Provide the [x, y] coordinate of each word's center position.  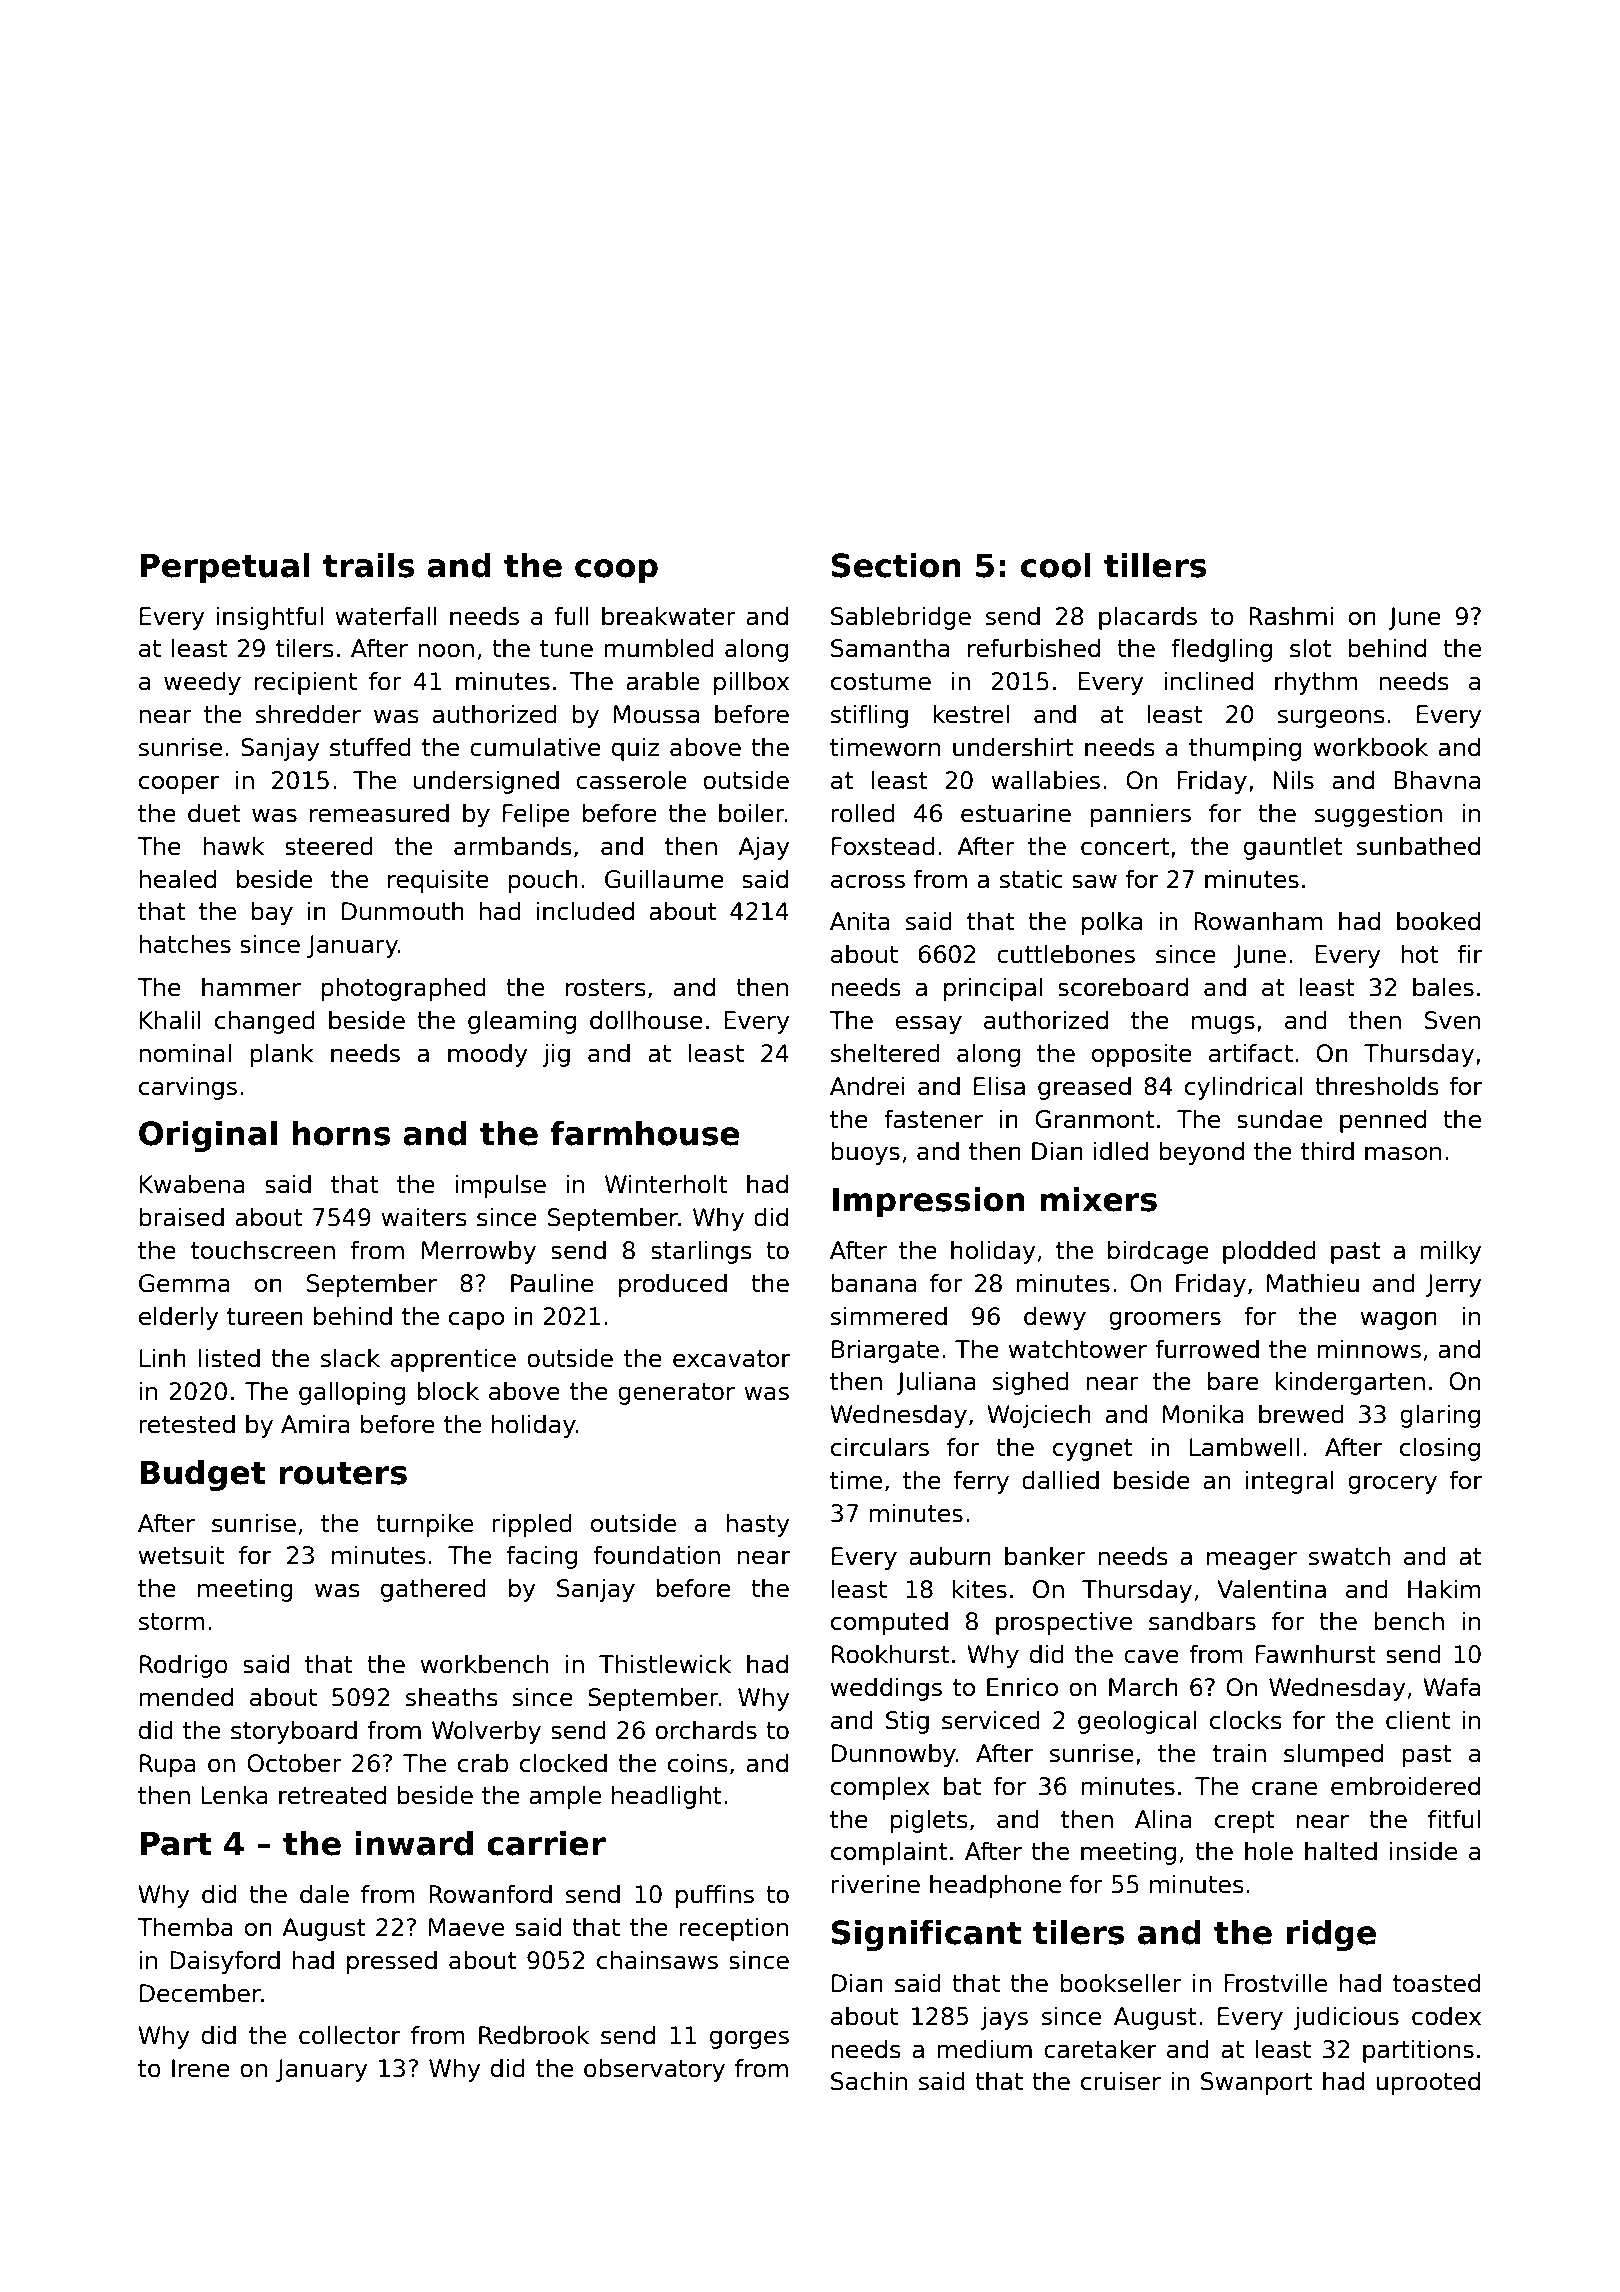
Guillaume [664, 879]
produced [673, 1285]
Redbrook [534, 2035]
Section [896, 565]
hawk [233, 846]
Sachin [869, 2081]
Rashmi [1291, 616]
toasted [1436, 1983]
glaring [1440, 1416]
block [448, 1391]
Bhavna [1437, 780]
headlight [667, 1797]
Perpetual [225, 568]
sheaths [452, 1697]
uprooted [1428, 2083]
